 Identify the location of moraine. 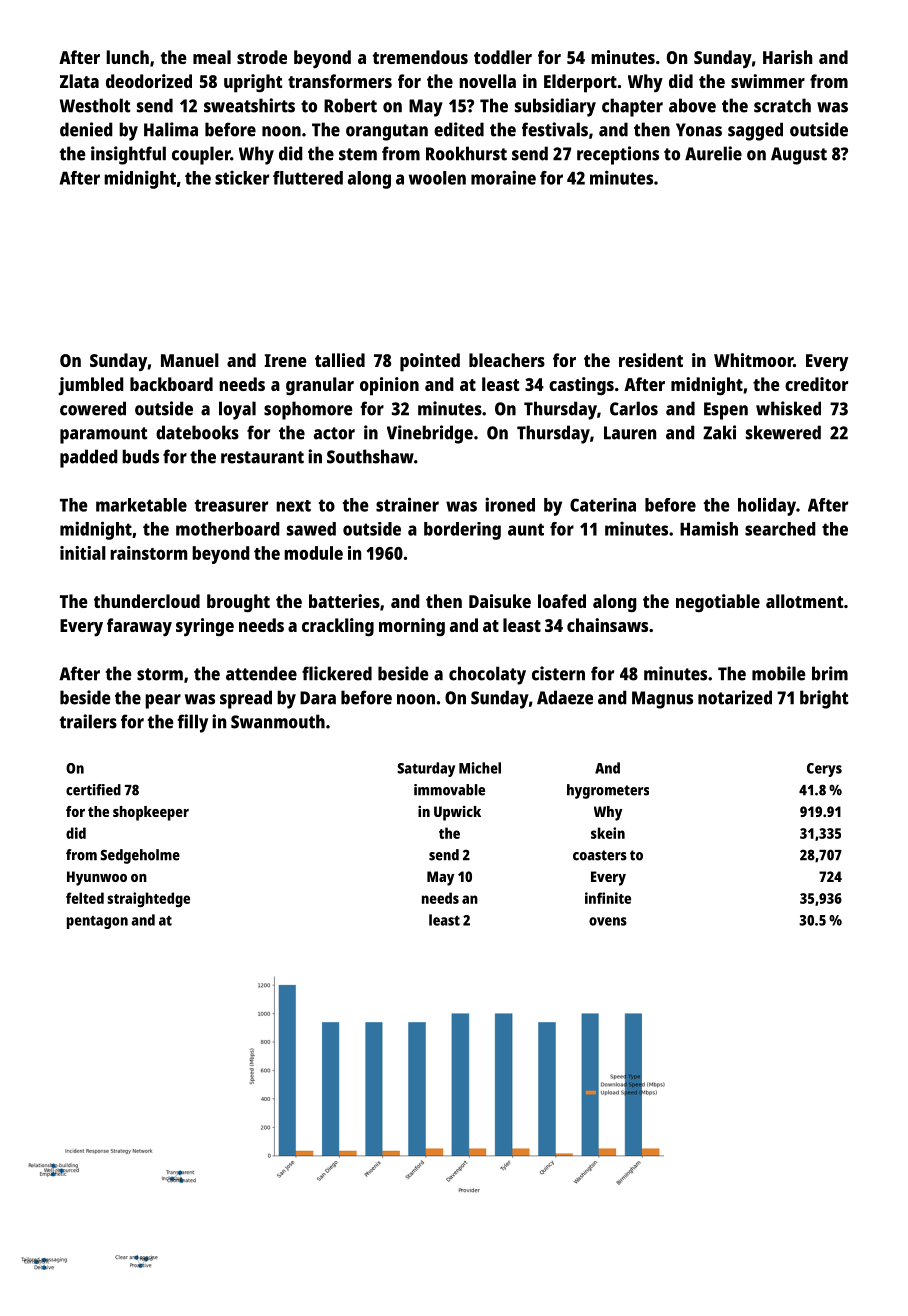
(503, 177).
